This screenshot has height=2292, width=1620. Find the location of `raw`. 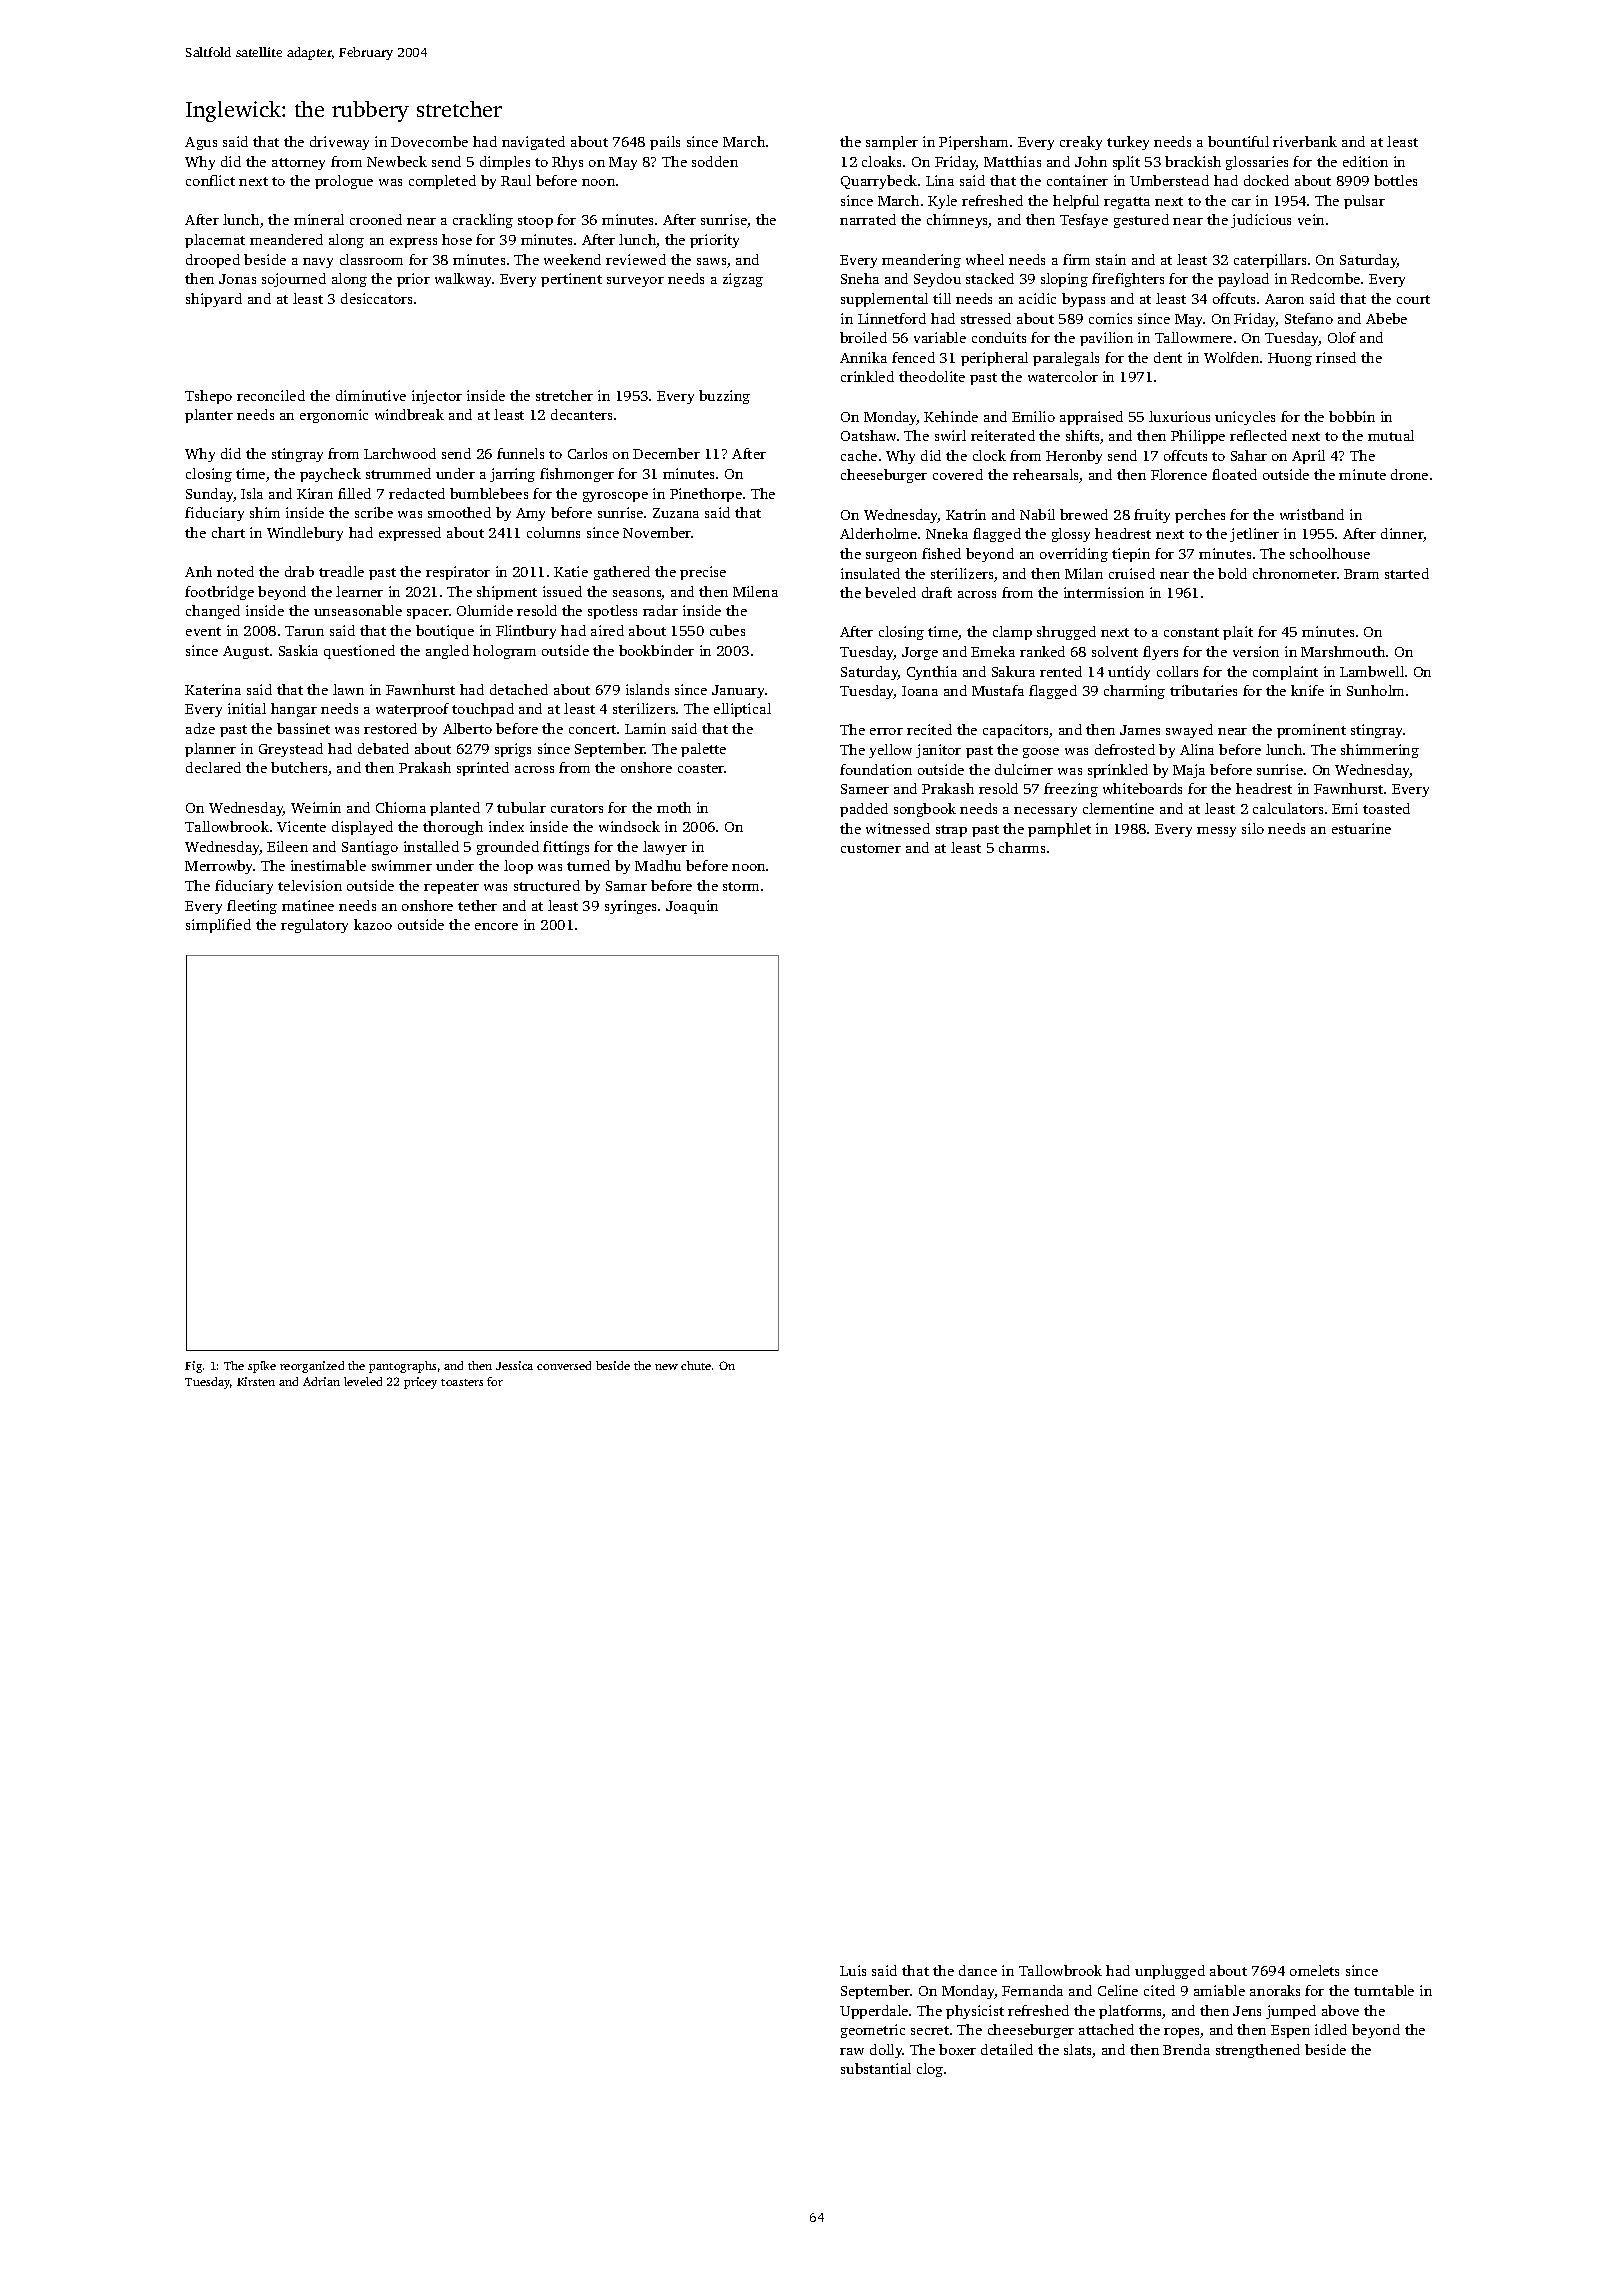

raw is located at coordinates (852, 2051).
